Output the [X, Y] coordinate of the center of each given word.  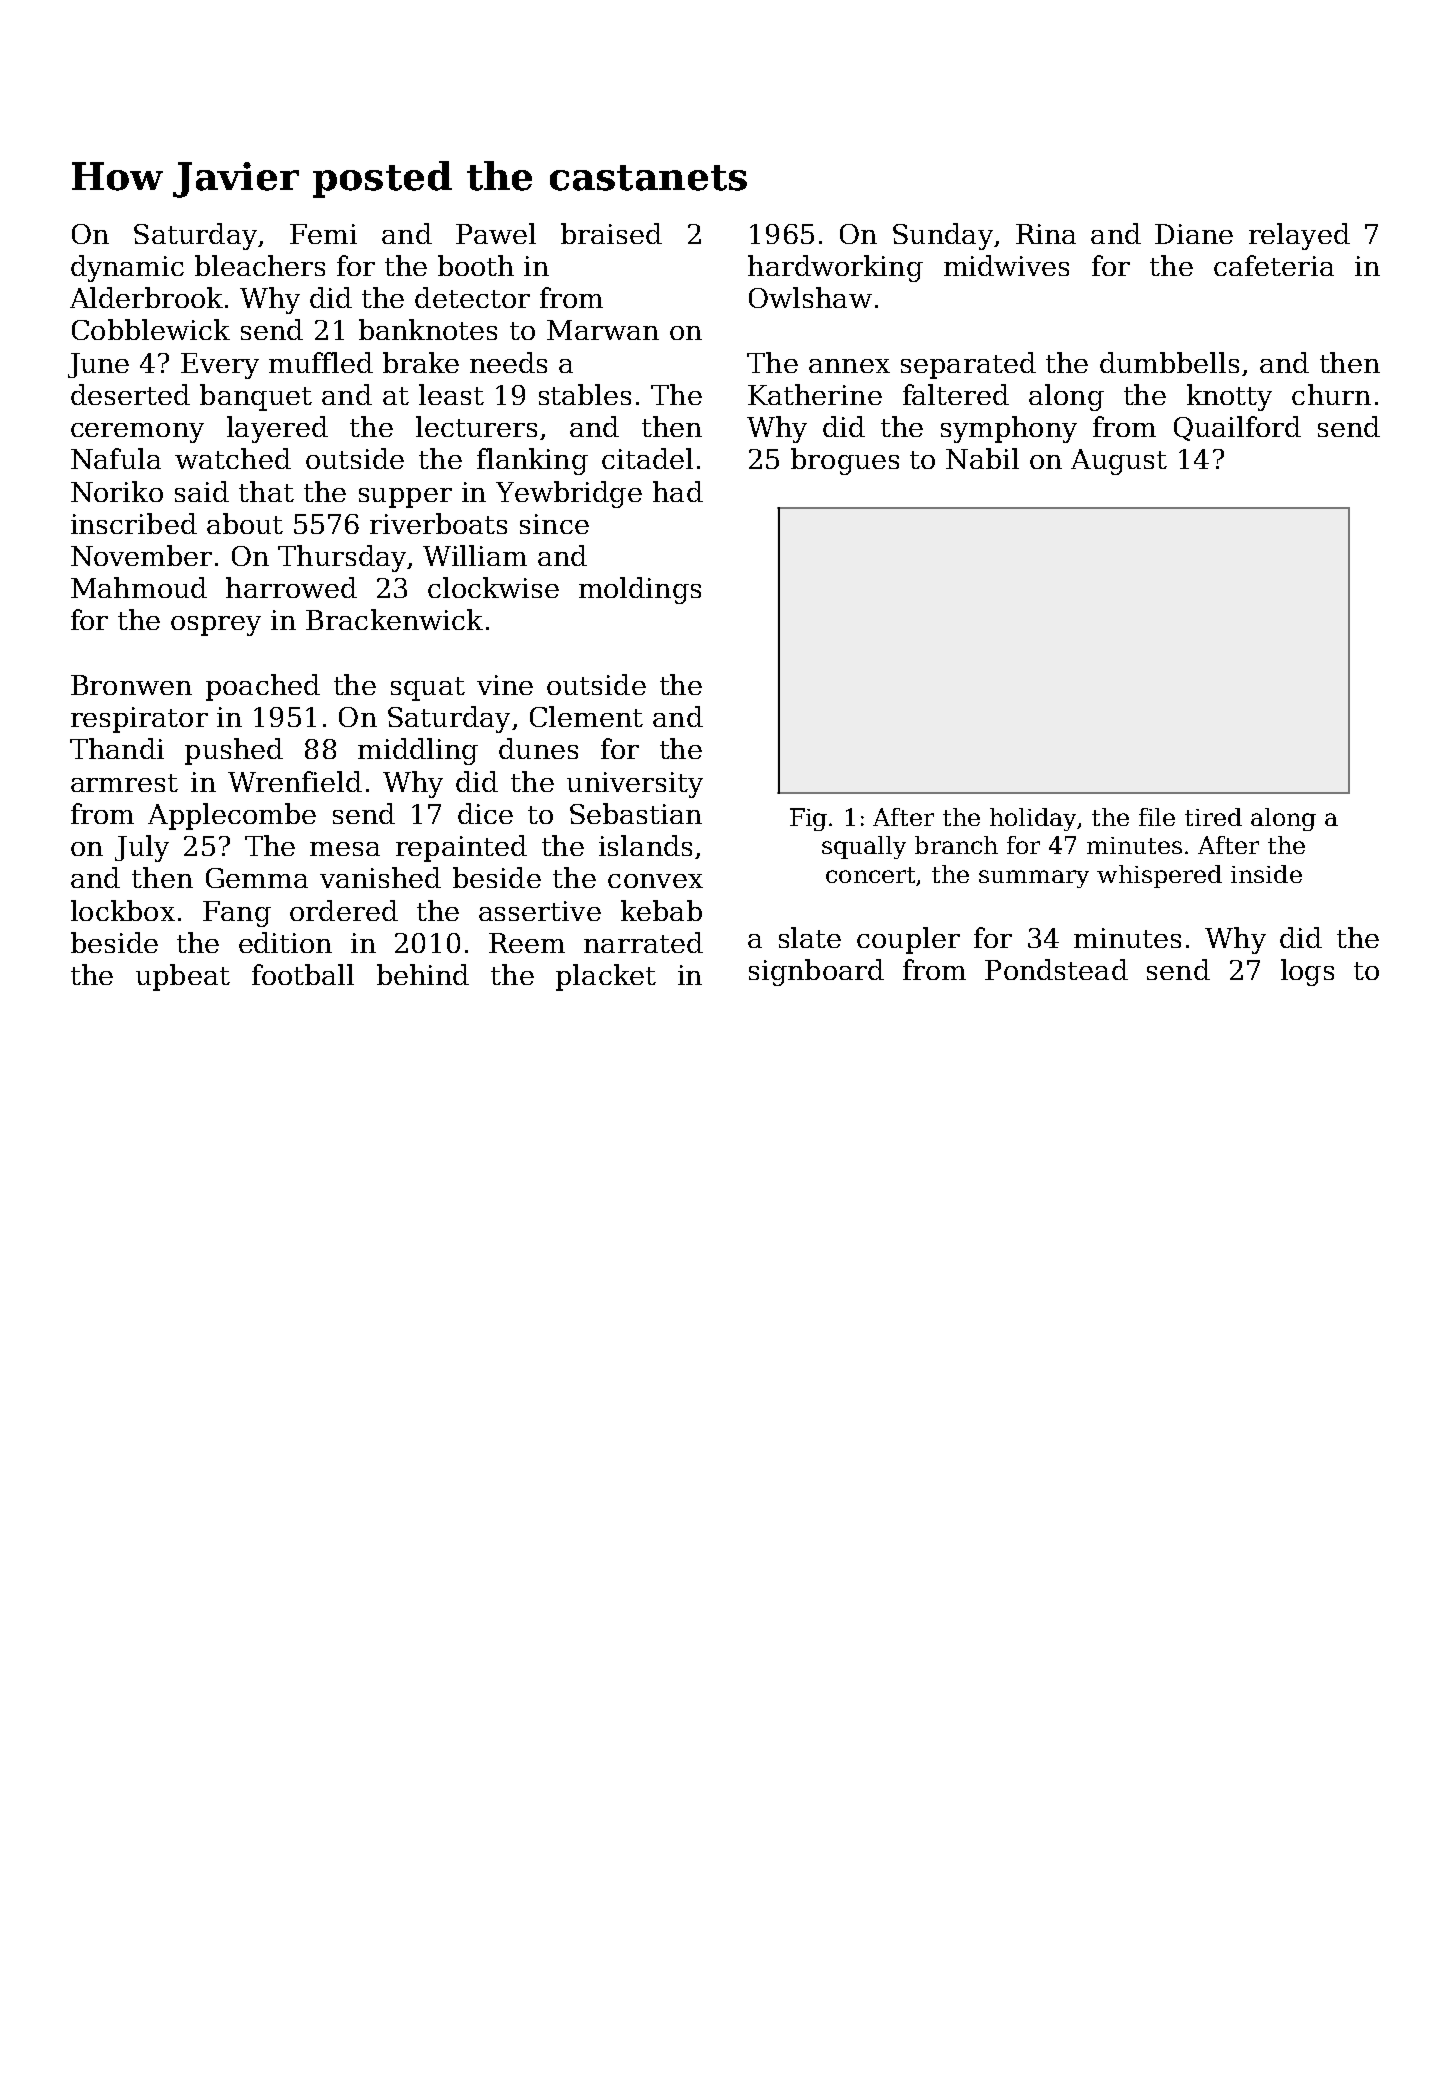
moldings [640, 590]
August [1119, 462]
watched [233, 458]
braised [611, 233]
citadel [647, 458]
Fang [237, 914]
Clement [586, 716]
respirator [139, 720]
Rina [1046, 234]
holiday [1034, 819]
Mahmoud [139, 587]
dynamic [127, 268]
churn [1331, 394]
